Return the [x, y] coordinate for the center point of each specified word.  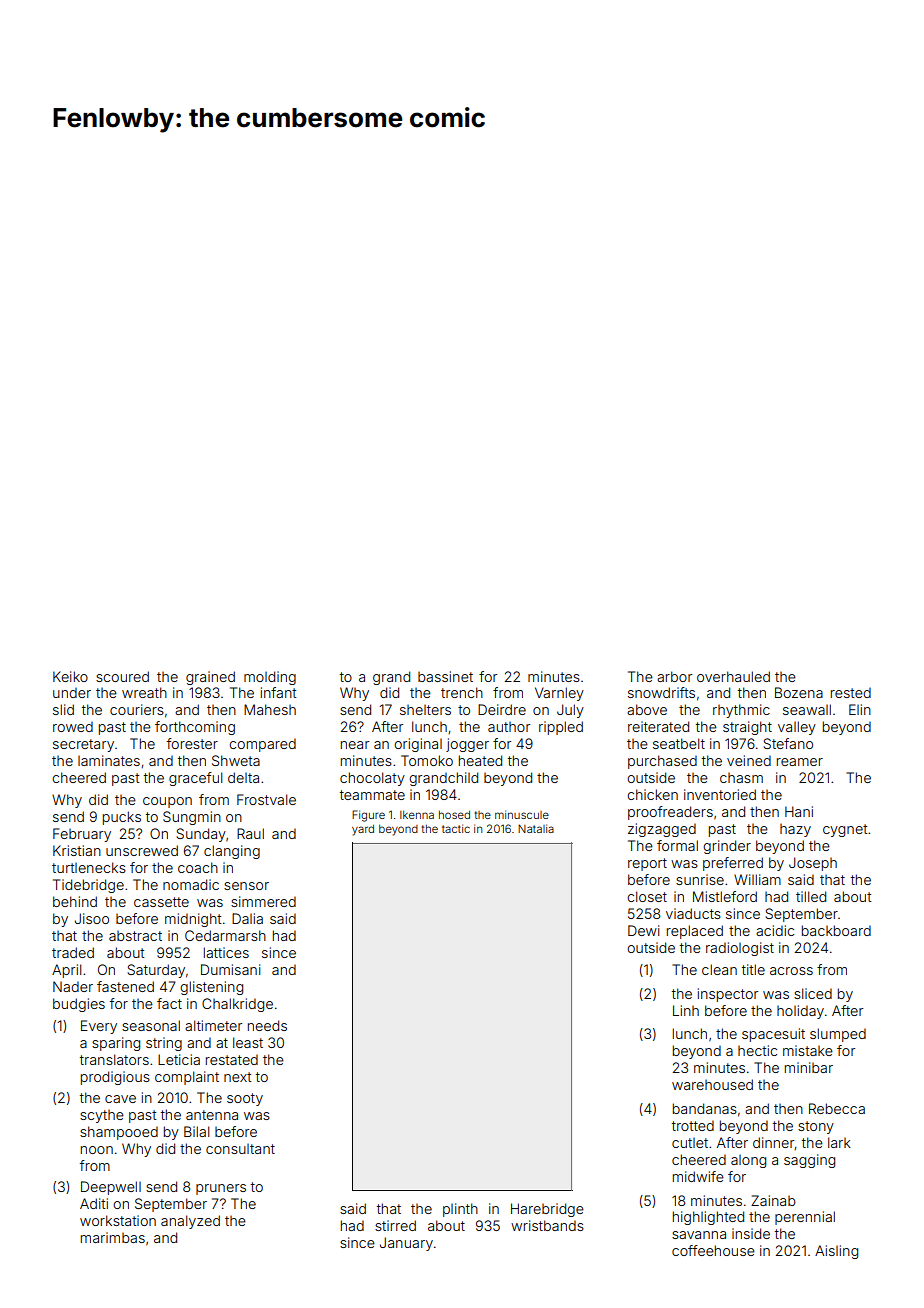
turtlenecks [89, 867]
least [248, 1042]
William [757, 879]
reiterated [658, 726]
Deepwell [111, 1188]
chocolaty [372, 779]
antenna [212, 1115]
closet [647, 896]
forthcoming [195, 728]
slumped [838, 1035]
